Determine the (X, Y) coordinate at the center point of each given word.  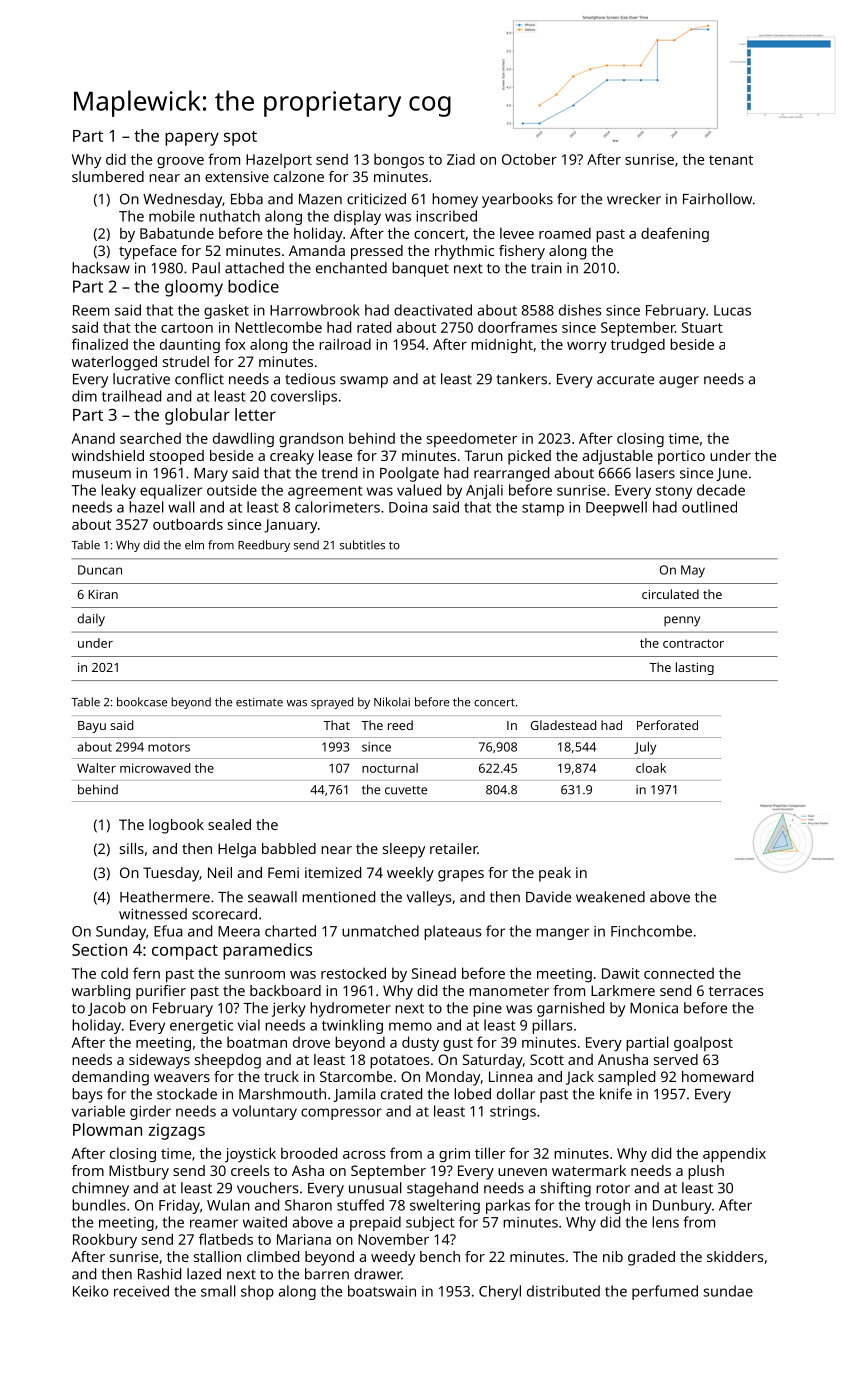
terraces (736, 991)
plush (706, 1172)
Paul (206, 268)
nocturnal (390, 768)
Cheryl (500, 1292)
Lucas (732, 310)
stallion (217, 1256)
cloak (651, 768)
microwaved (155, 768)
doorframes (517, 327)
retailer (453, 848)
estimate (259, 702)
